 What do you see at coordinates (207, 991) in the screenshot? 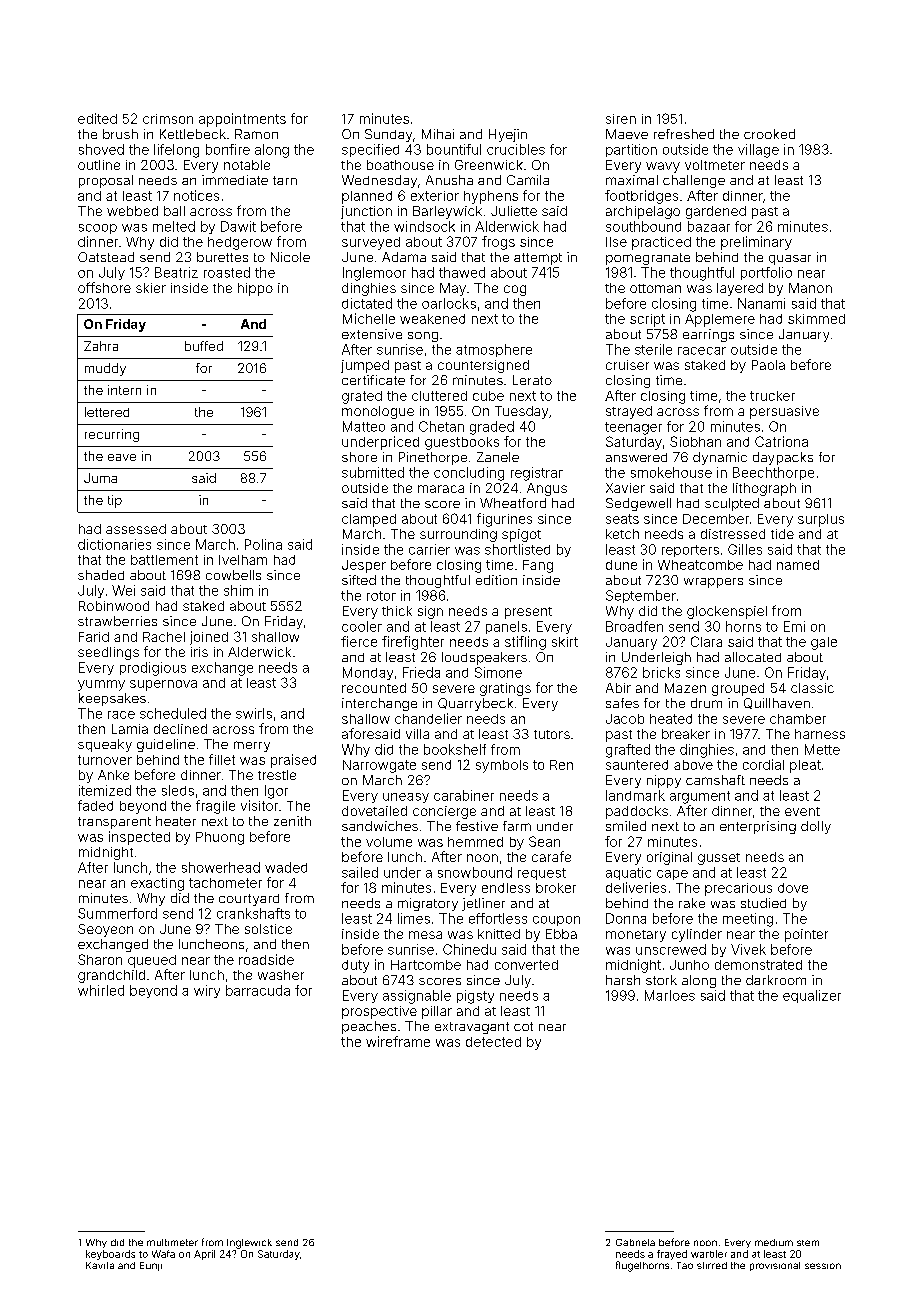
I see `wiry` at bounding box center [207, 991].
